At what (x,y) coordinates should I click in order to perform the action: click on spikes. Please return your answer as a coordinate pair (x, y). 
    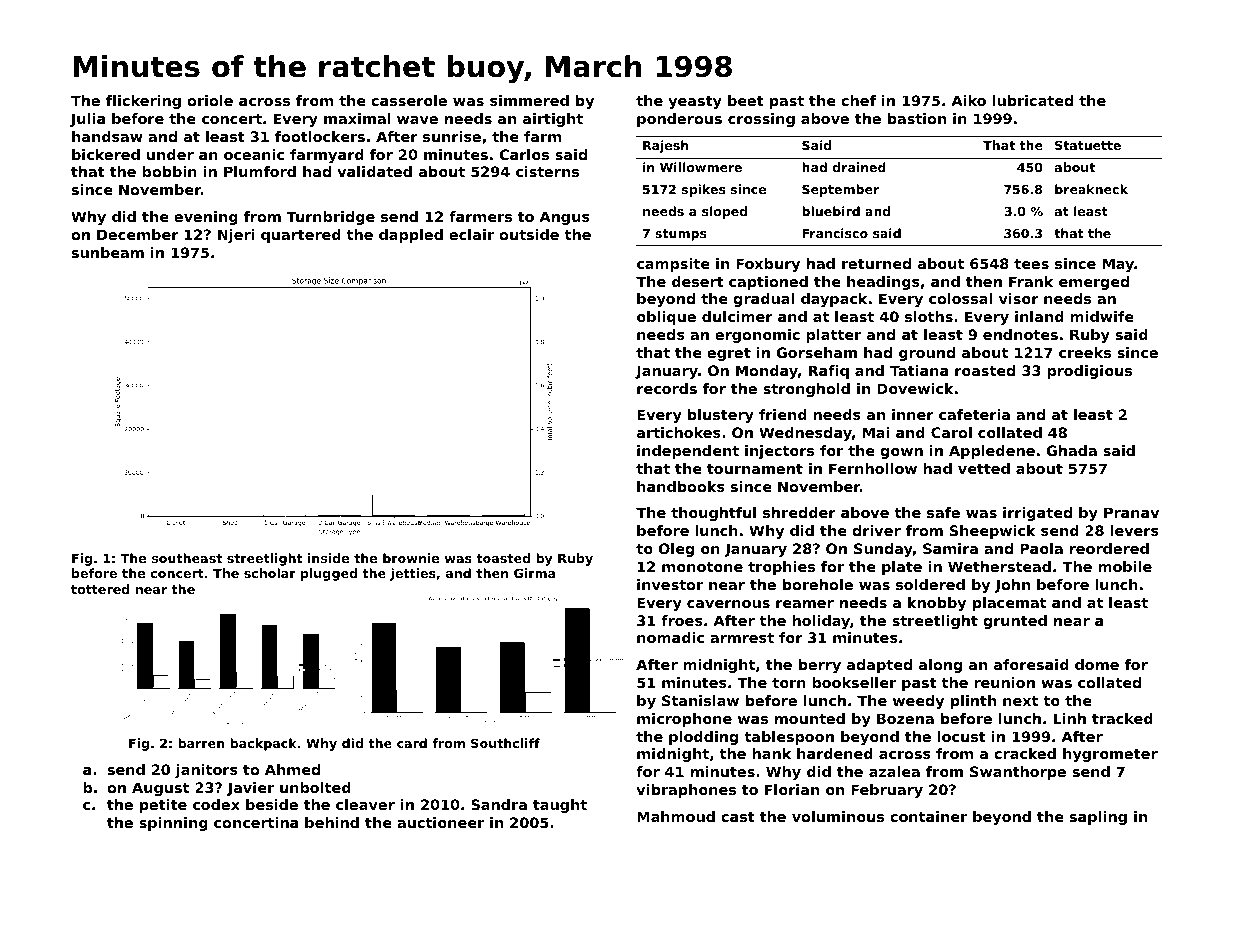
    Looking at the image, I should click on (704, 190).
